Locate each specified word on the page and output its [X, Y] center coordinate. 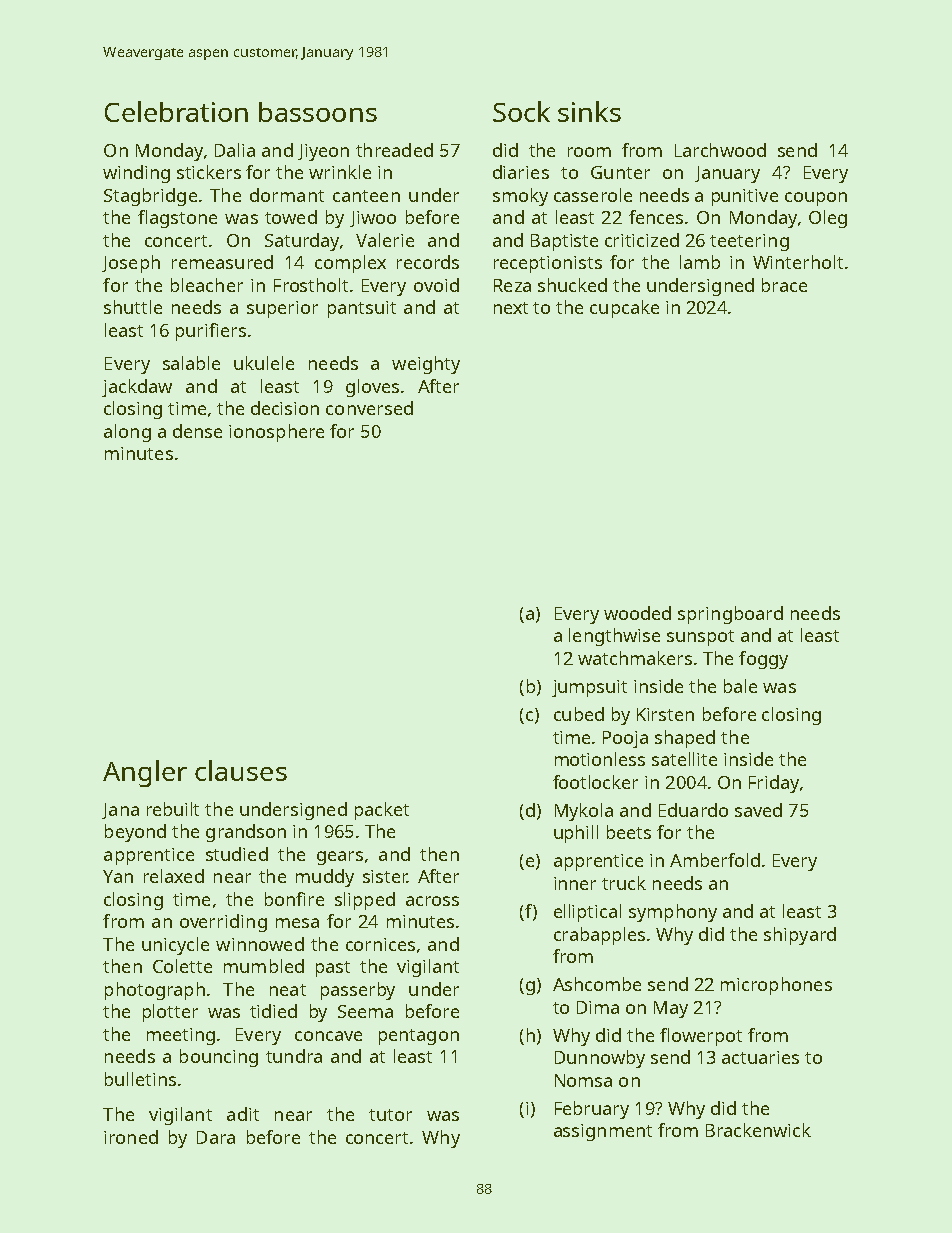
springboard [730, 615]
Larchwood [720, 150]
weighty [426, 365]
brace [784, 285]
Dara [216, 1137]
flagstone [177, 219]
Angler [145, 773]
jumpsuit [589, 688]
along [127, 433]
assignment [603, 1132]
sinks [589, 111]
